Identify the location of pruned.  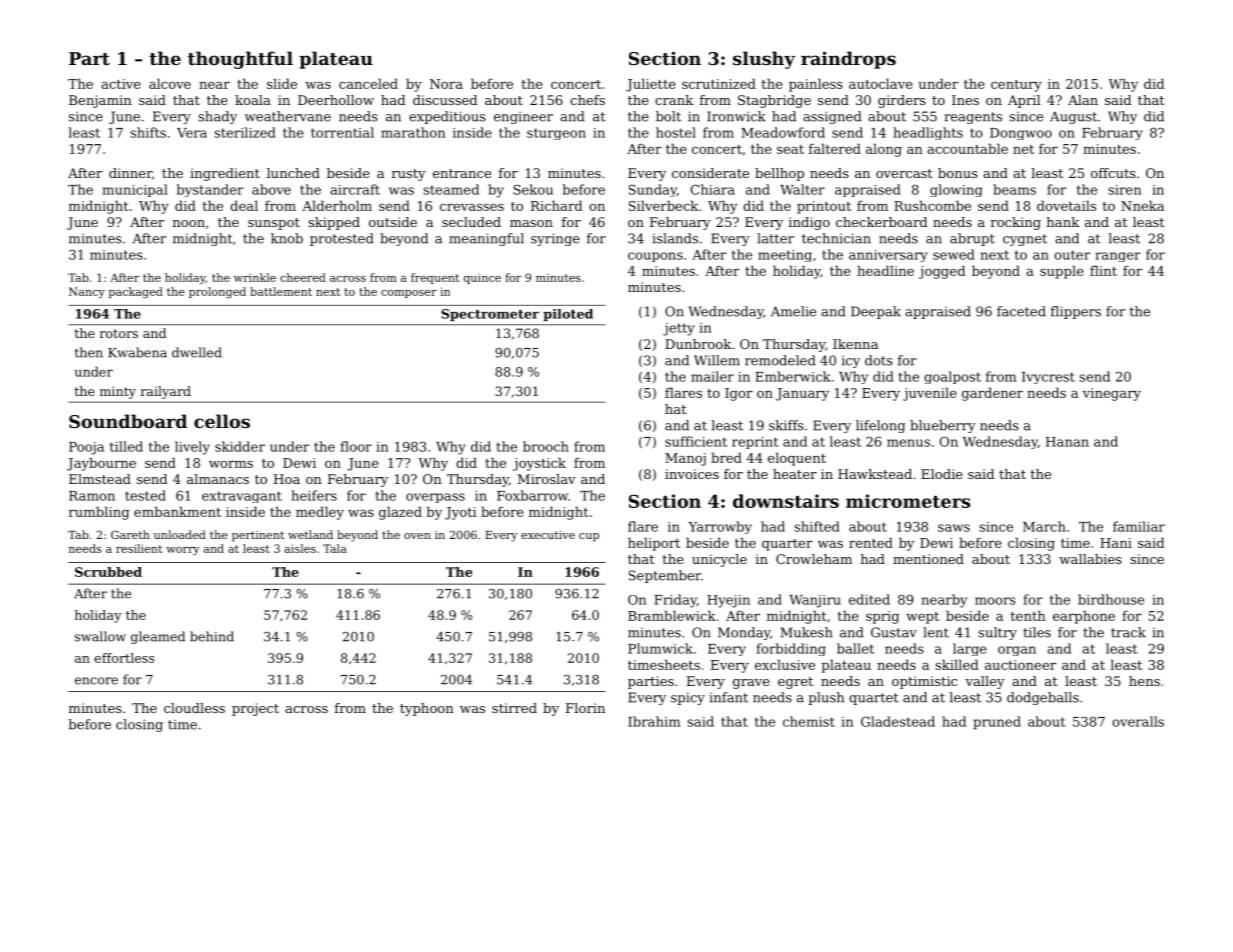
(997, 723).
